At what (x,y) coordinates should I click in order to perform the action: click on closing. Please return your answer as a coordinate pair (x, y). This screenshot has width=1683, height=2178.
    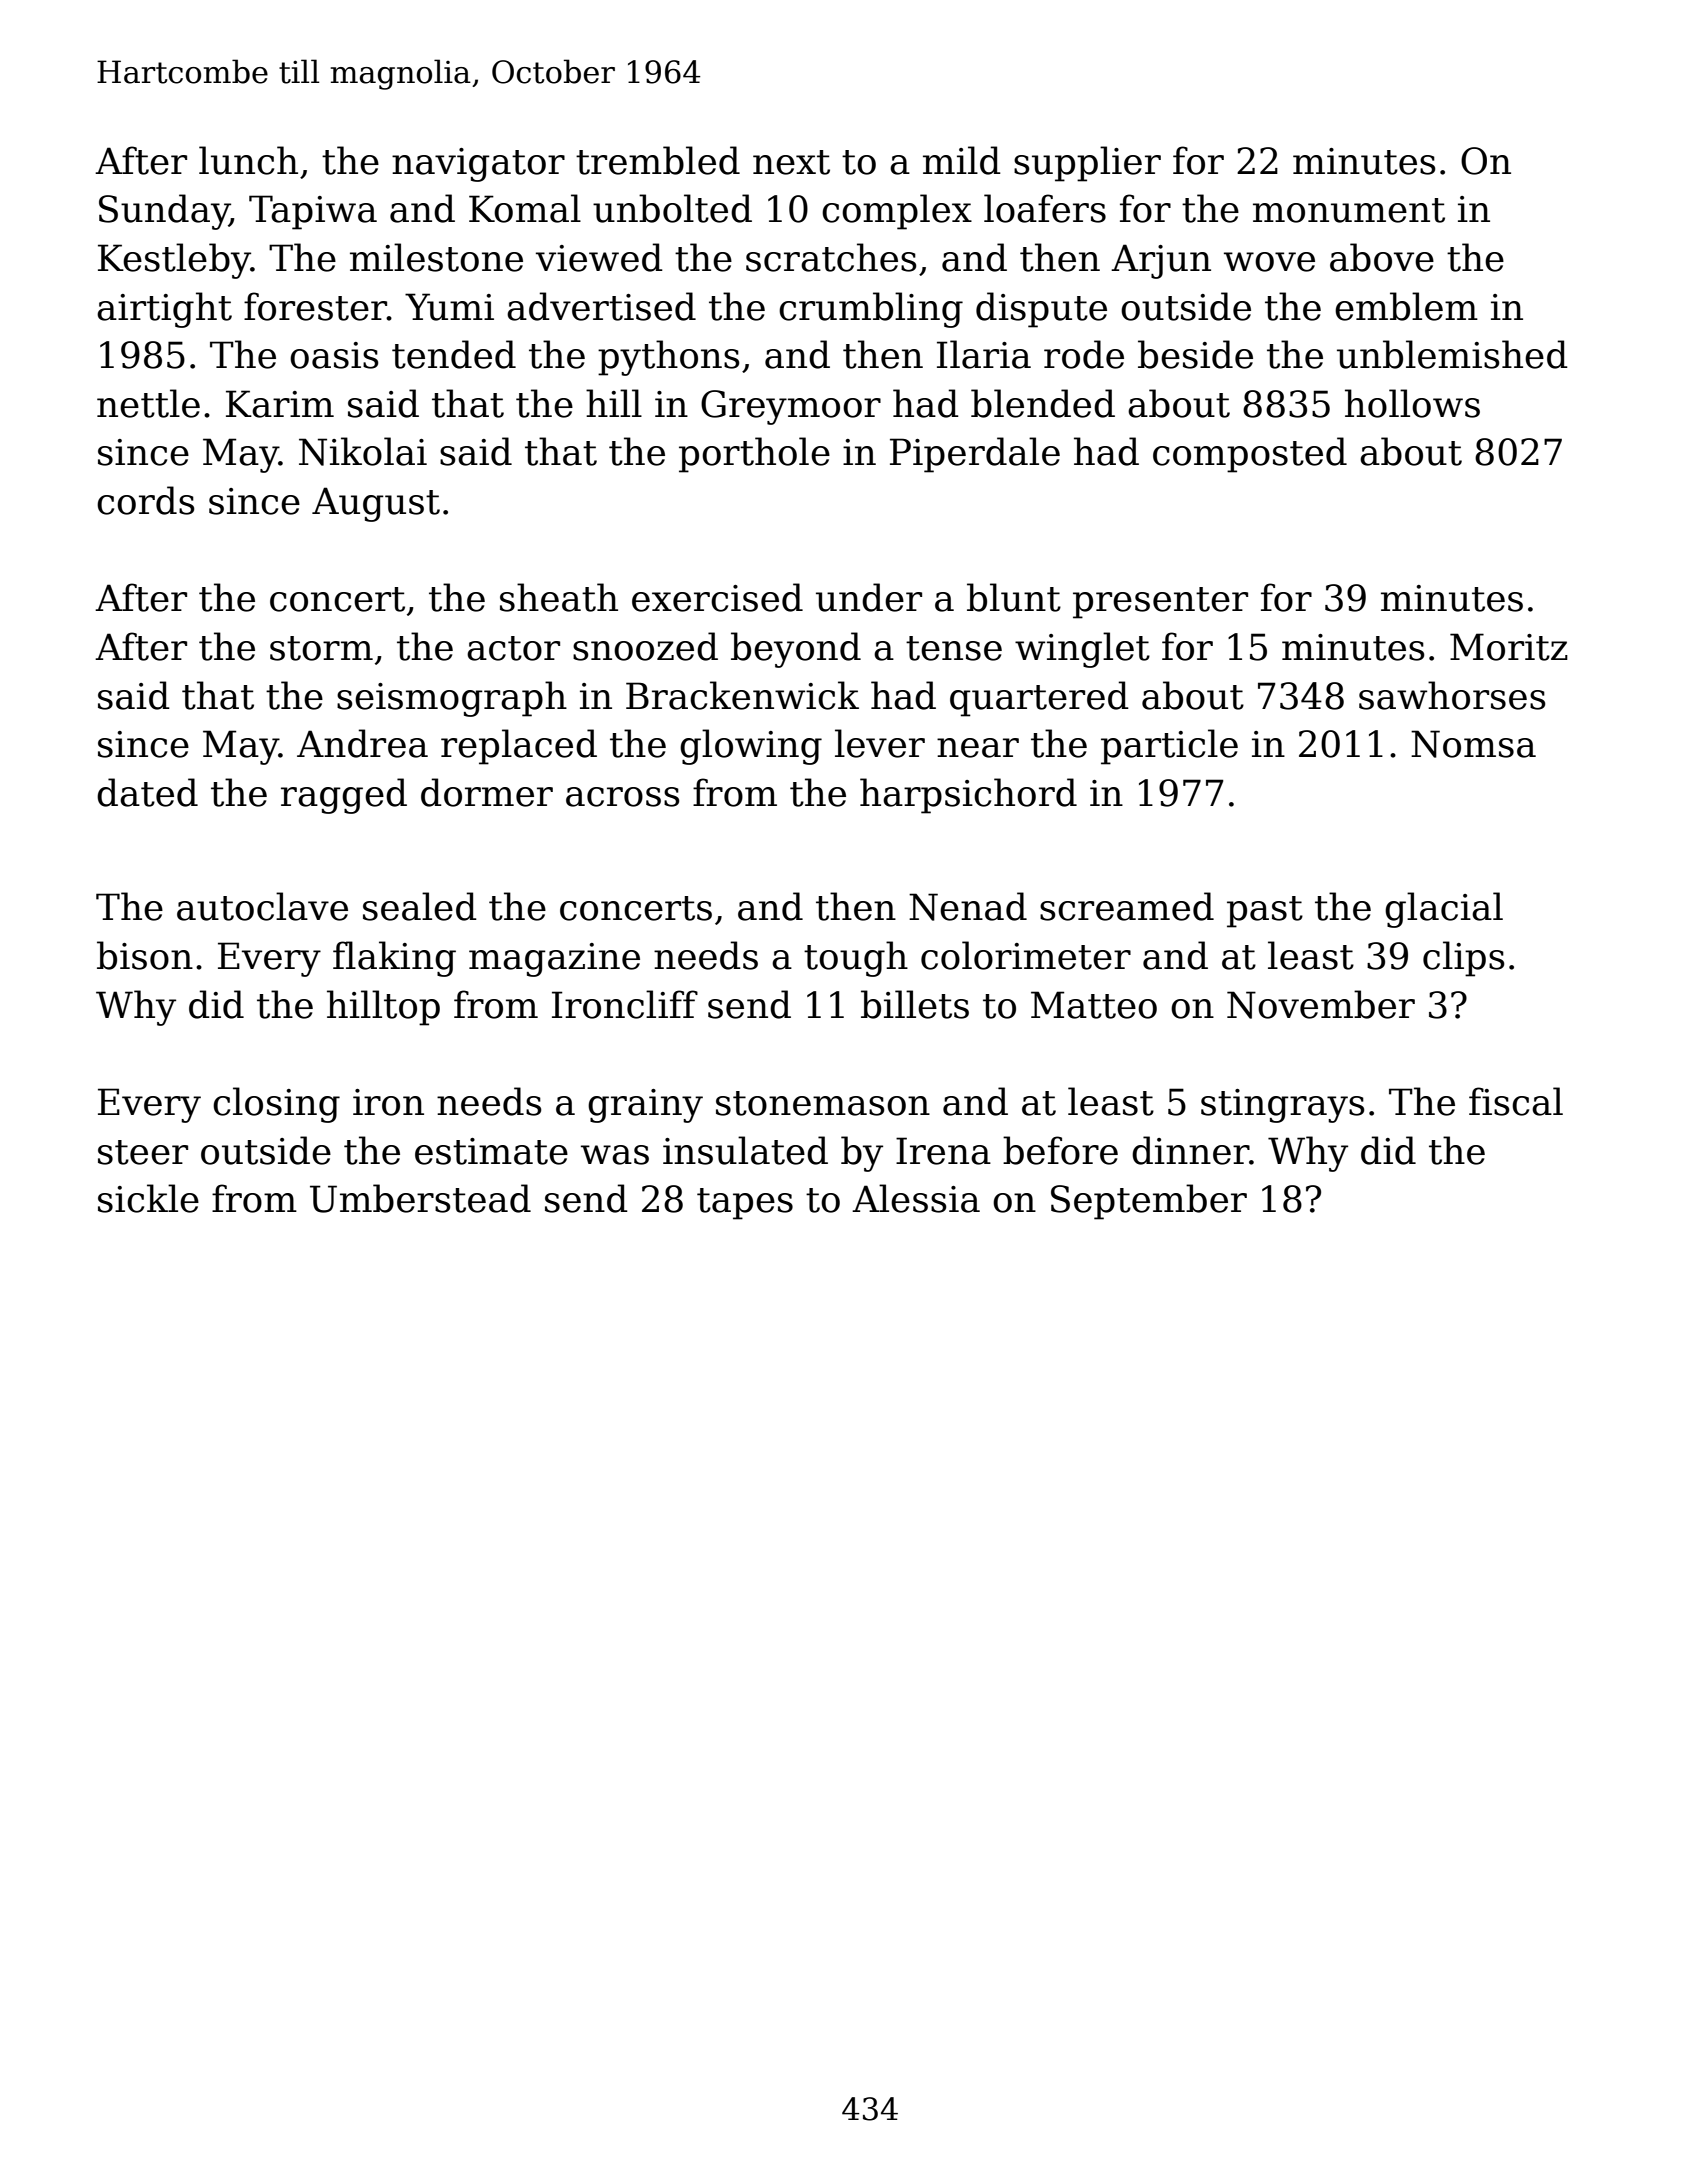
    Looking at the image, I should click on (276, 1105).
